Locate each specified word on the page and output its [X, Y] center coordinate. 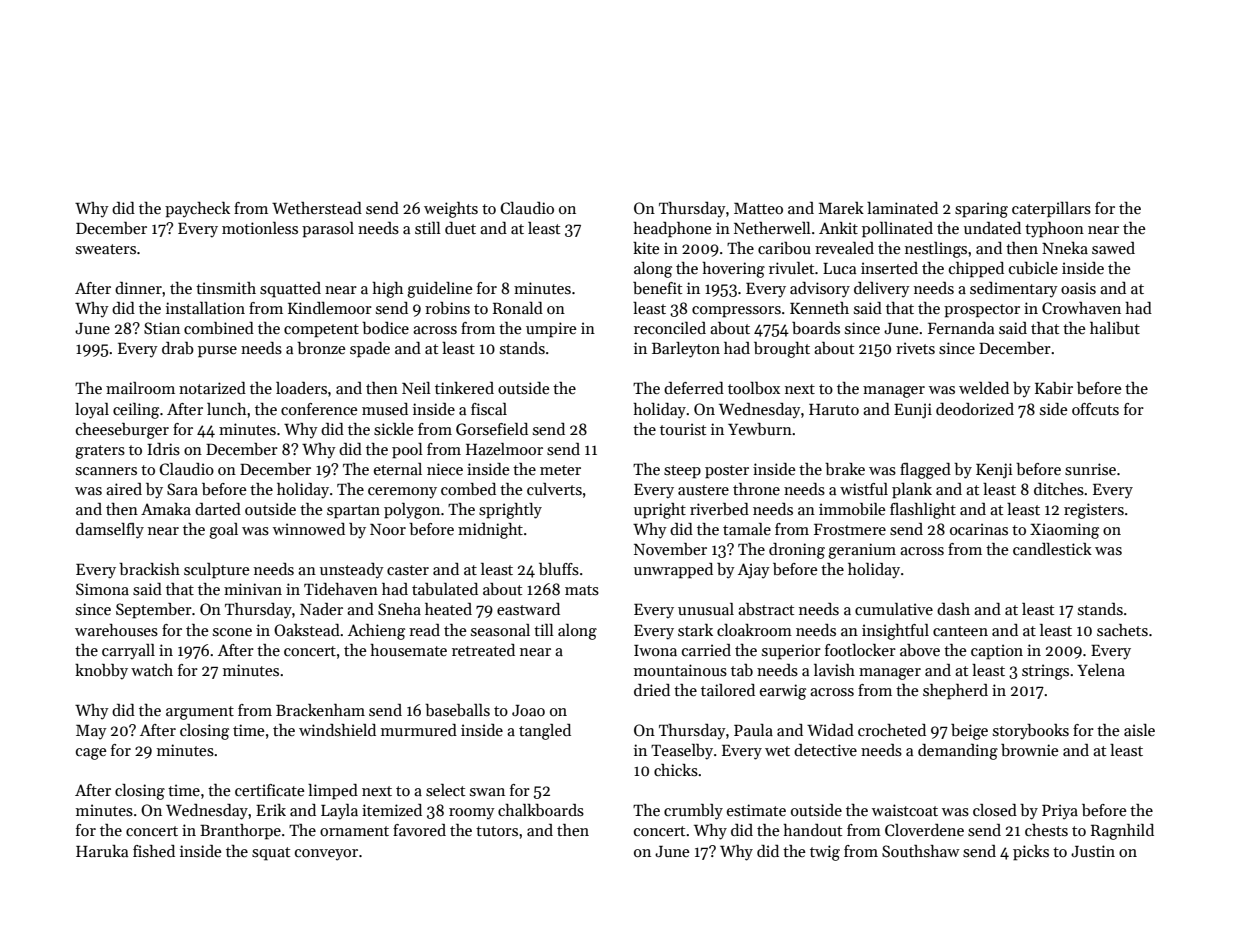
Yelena [1101, 670]
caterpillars [1051, 210]
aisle [1139, 730]
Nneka [1065, 248]
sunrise [1090, 469]
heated [448, 609]
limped [333, 792]
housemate [408, 650]
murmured [419, 730]
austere [703, 490]
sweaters [106, 249]
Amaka [166, 509]
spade [370, 350]
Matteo [758, 208]
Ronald [518, 308]
